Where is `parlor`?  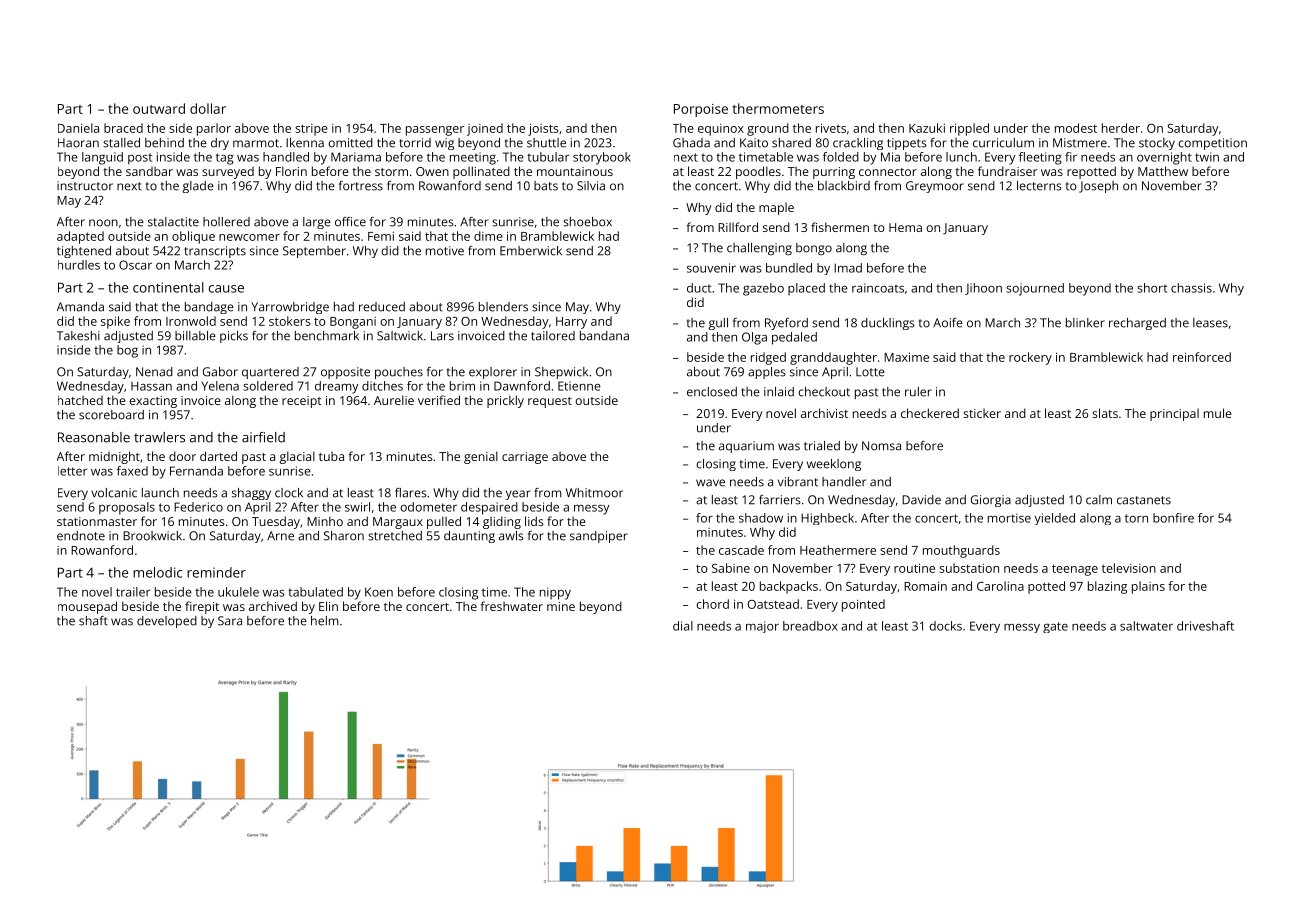 parlor is located at coordinates (214, 129).
